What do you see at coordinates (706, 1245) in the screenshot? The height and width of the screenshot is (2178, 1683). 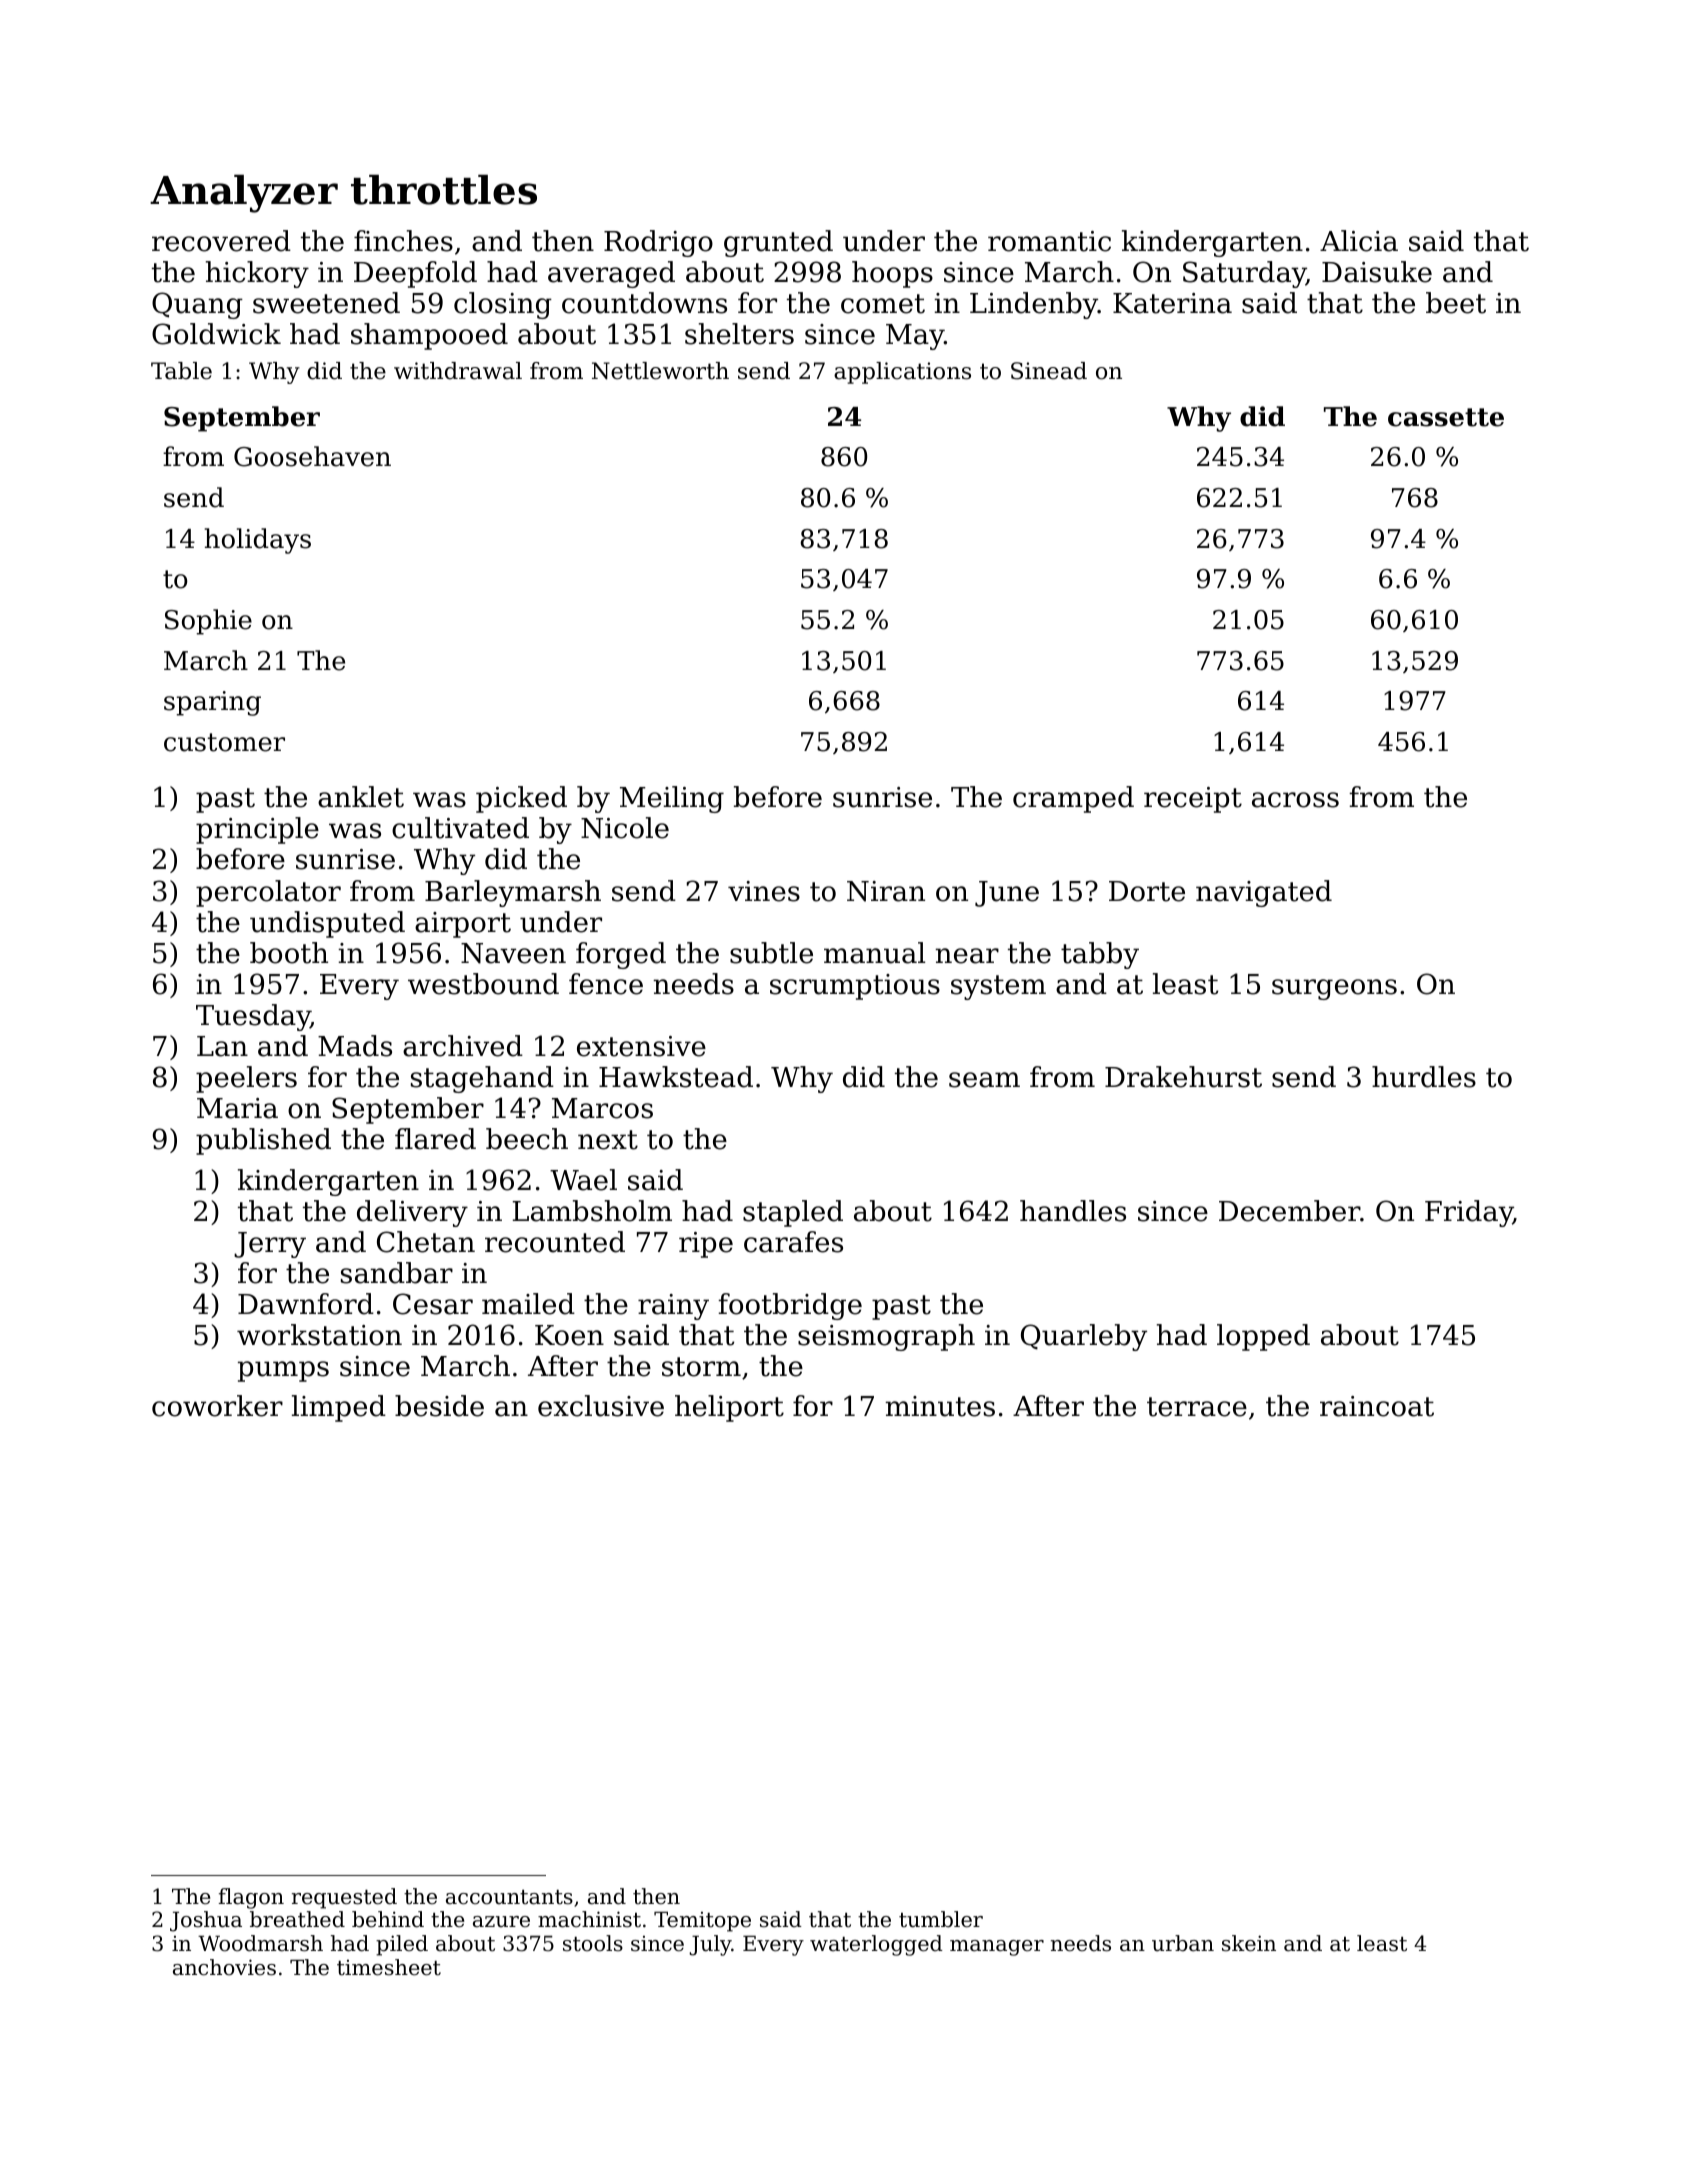 I see `ripe` at bounding box center [706, 1245].
